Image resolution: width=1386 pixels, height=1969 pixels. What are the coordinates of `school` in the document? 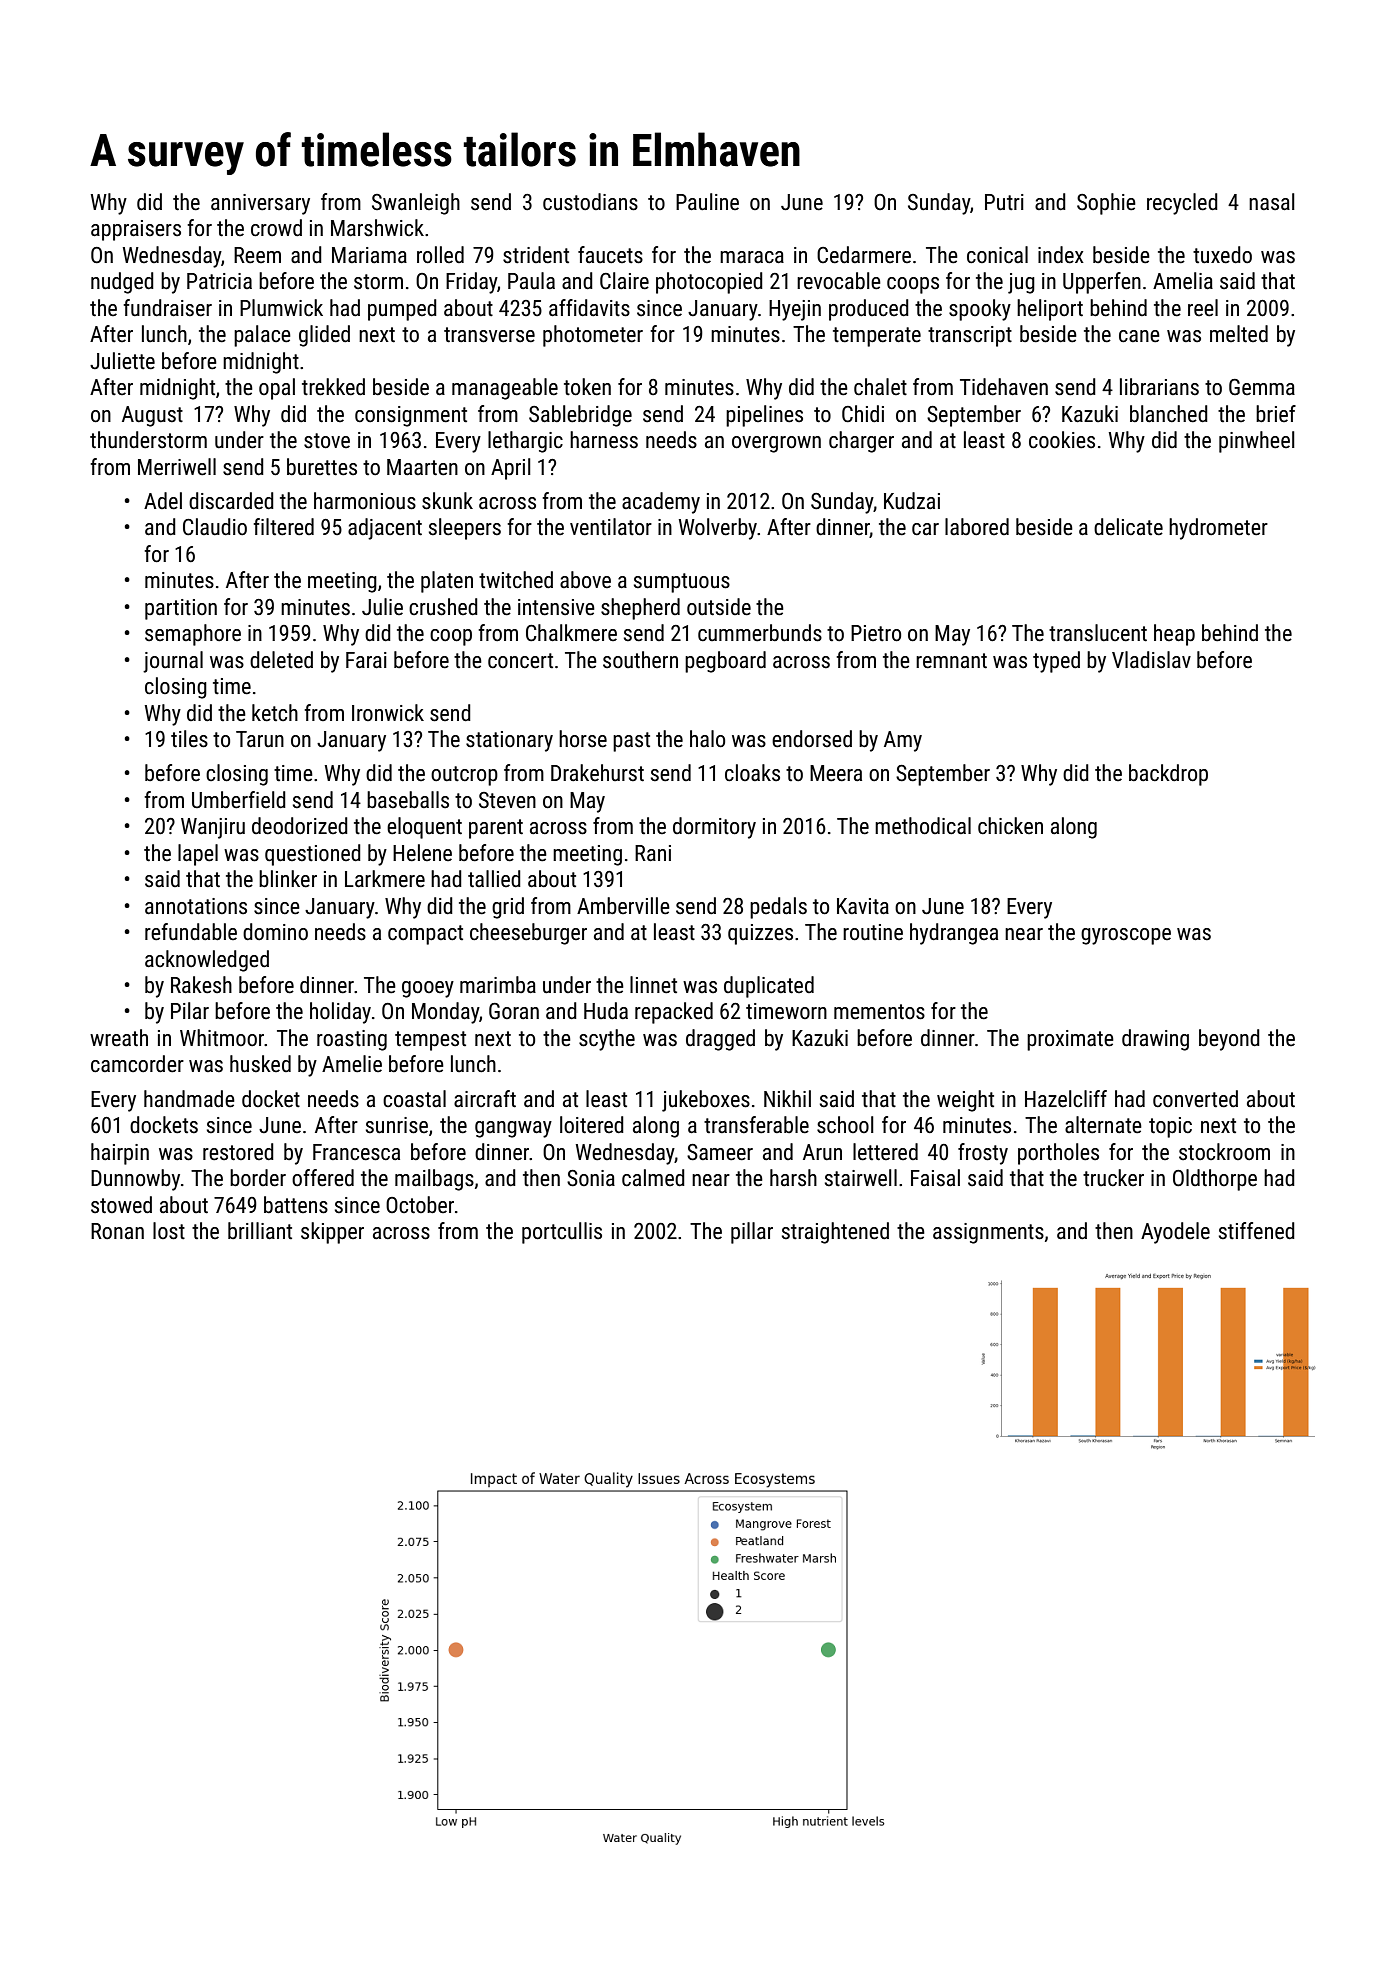 It's located at (845, 1125).
